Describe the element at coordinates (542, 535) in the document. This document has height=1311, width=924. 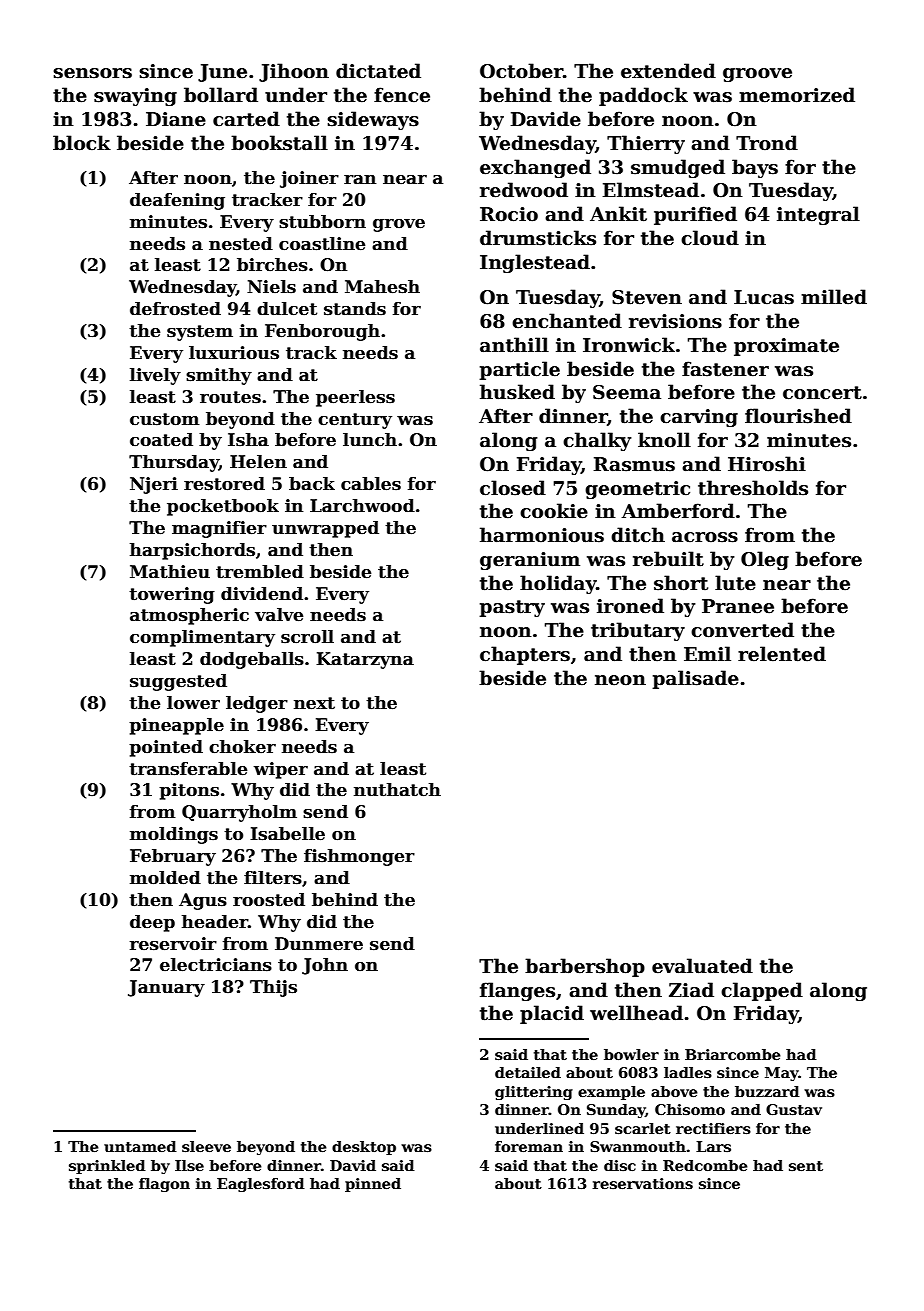
I see `harmonious` at that location.
